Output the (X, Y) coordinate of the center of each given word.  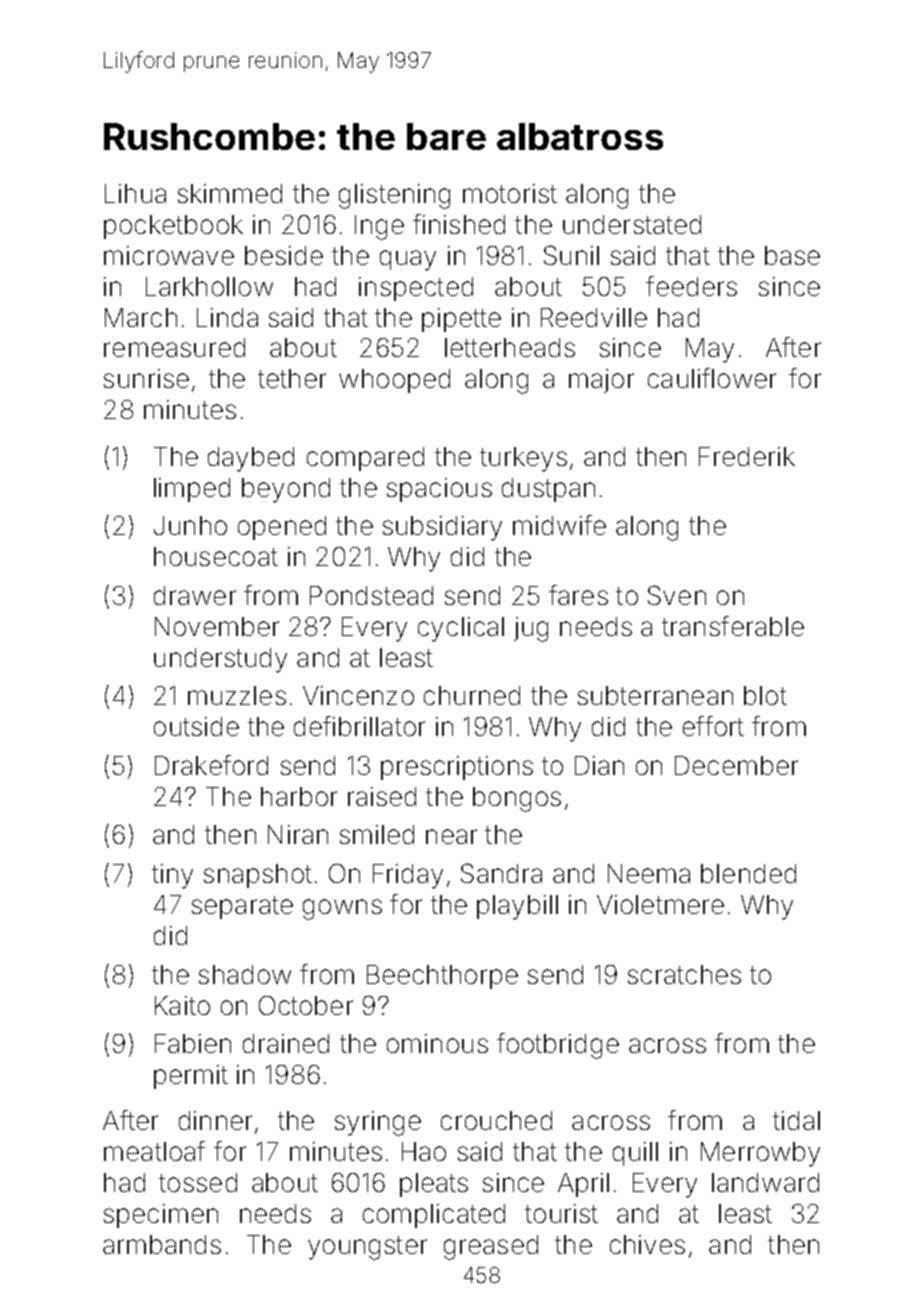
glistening (394, 196)
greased (491, 1247)
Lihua (135, 193)
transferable (733, 626)
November (217, 626)
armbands (162, 1244)
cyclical (461, 629)
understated (632, 224)
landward (765, 1182)
